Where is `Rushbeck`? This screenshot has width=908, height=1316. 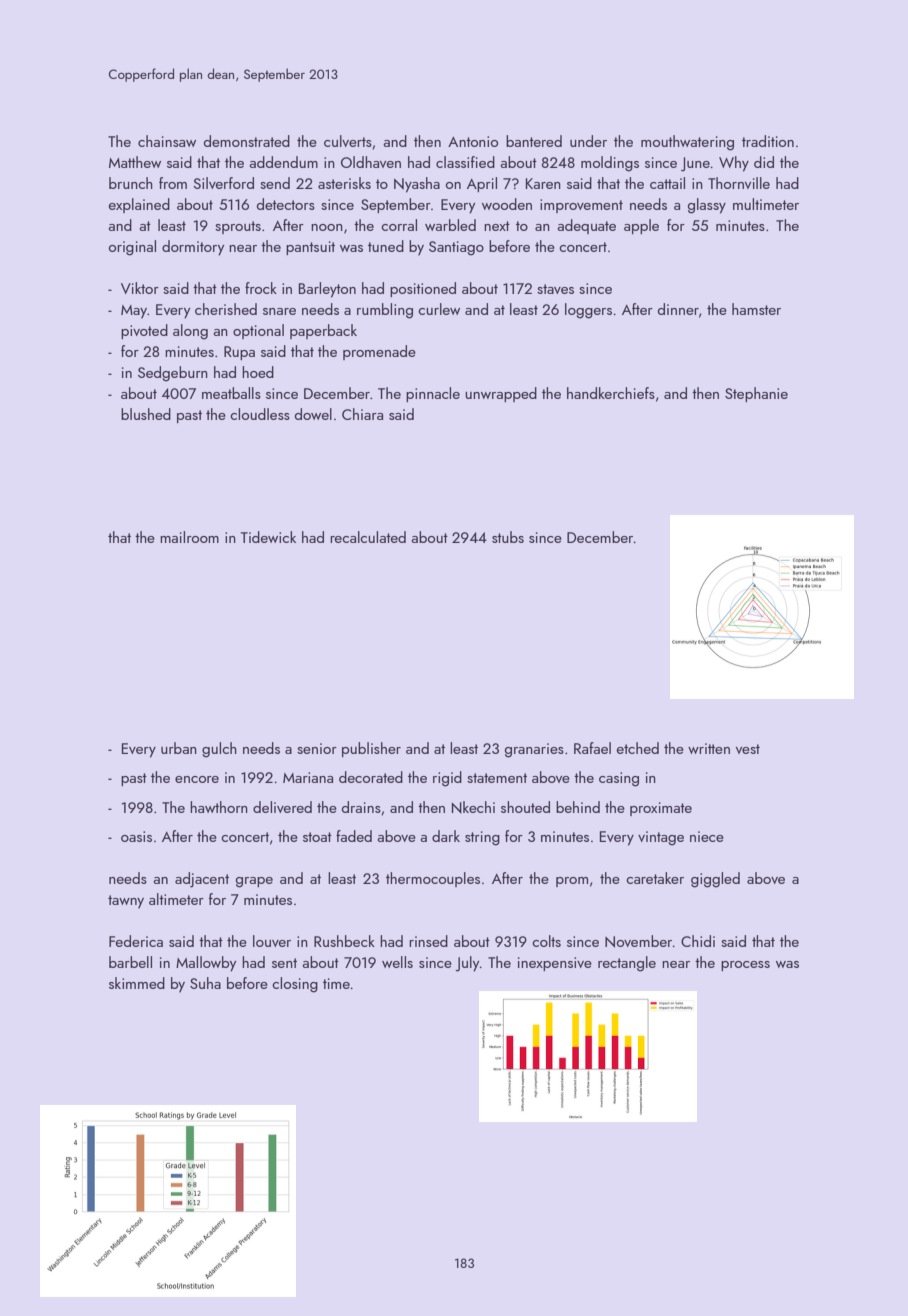 Rushbeck is located at coordinates (344, 941).
